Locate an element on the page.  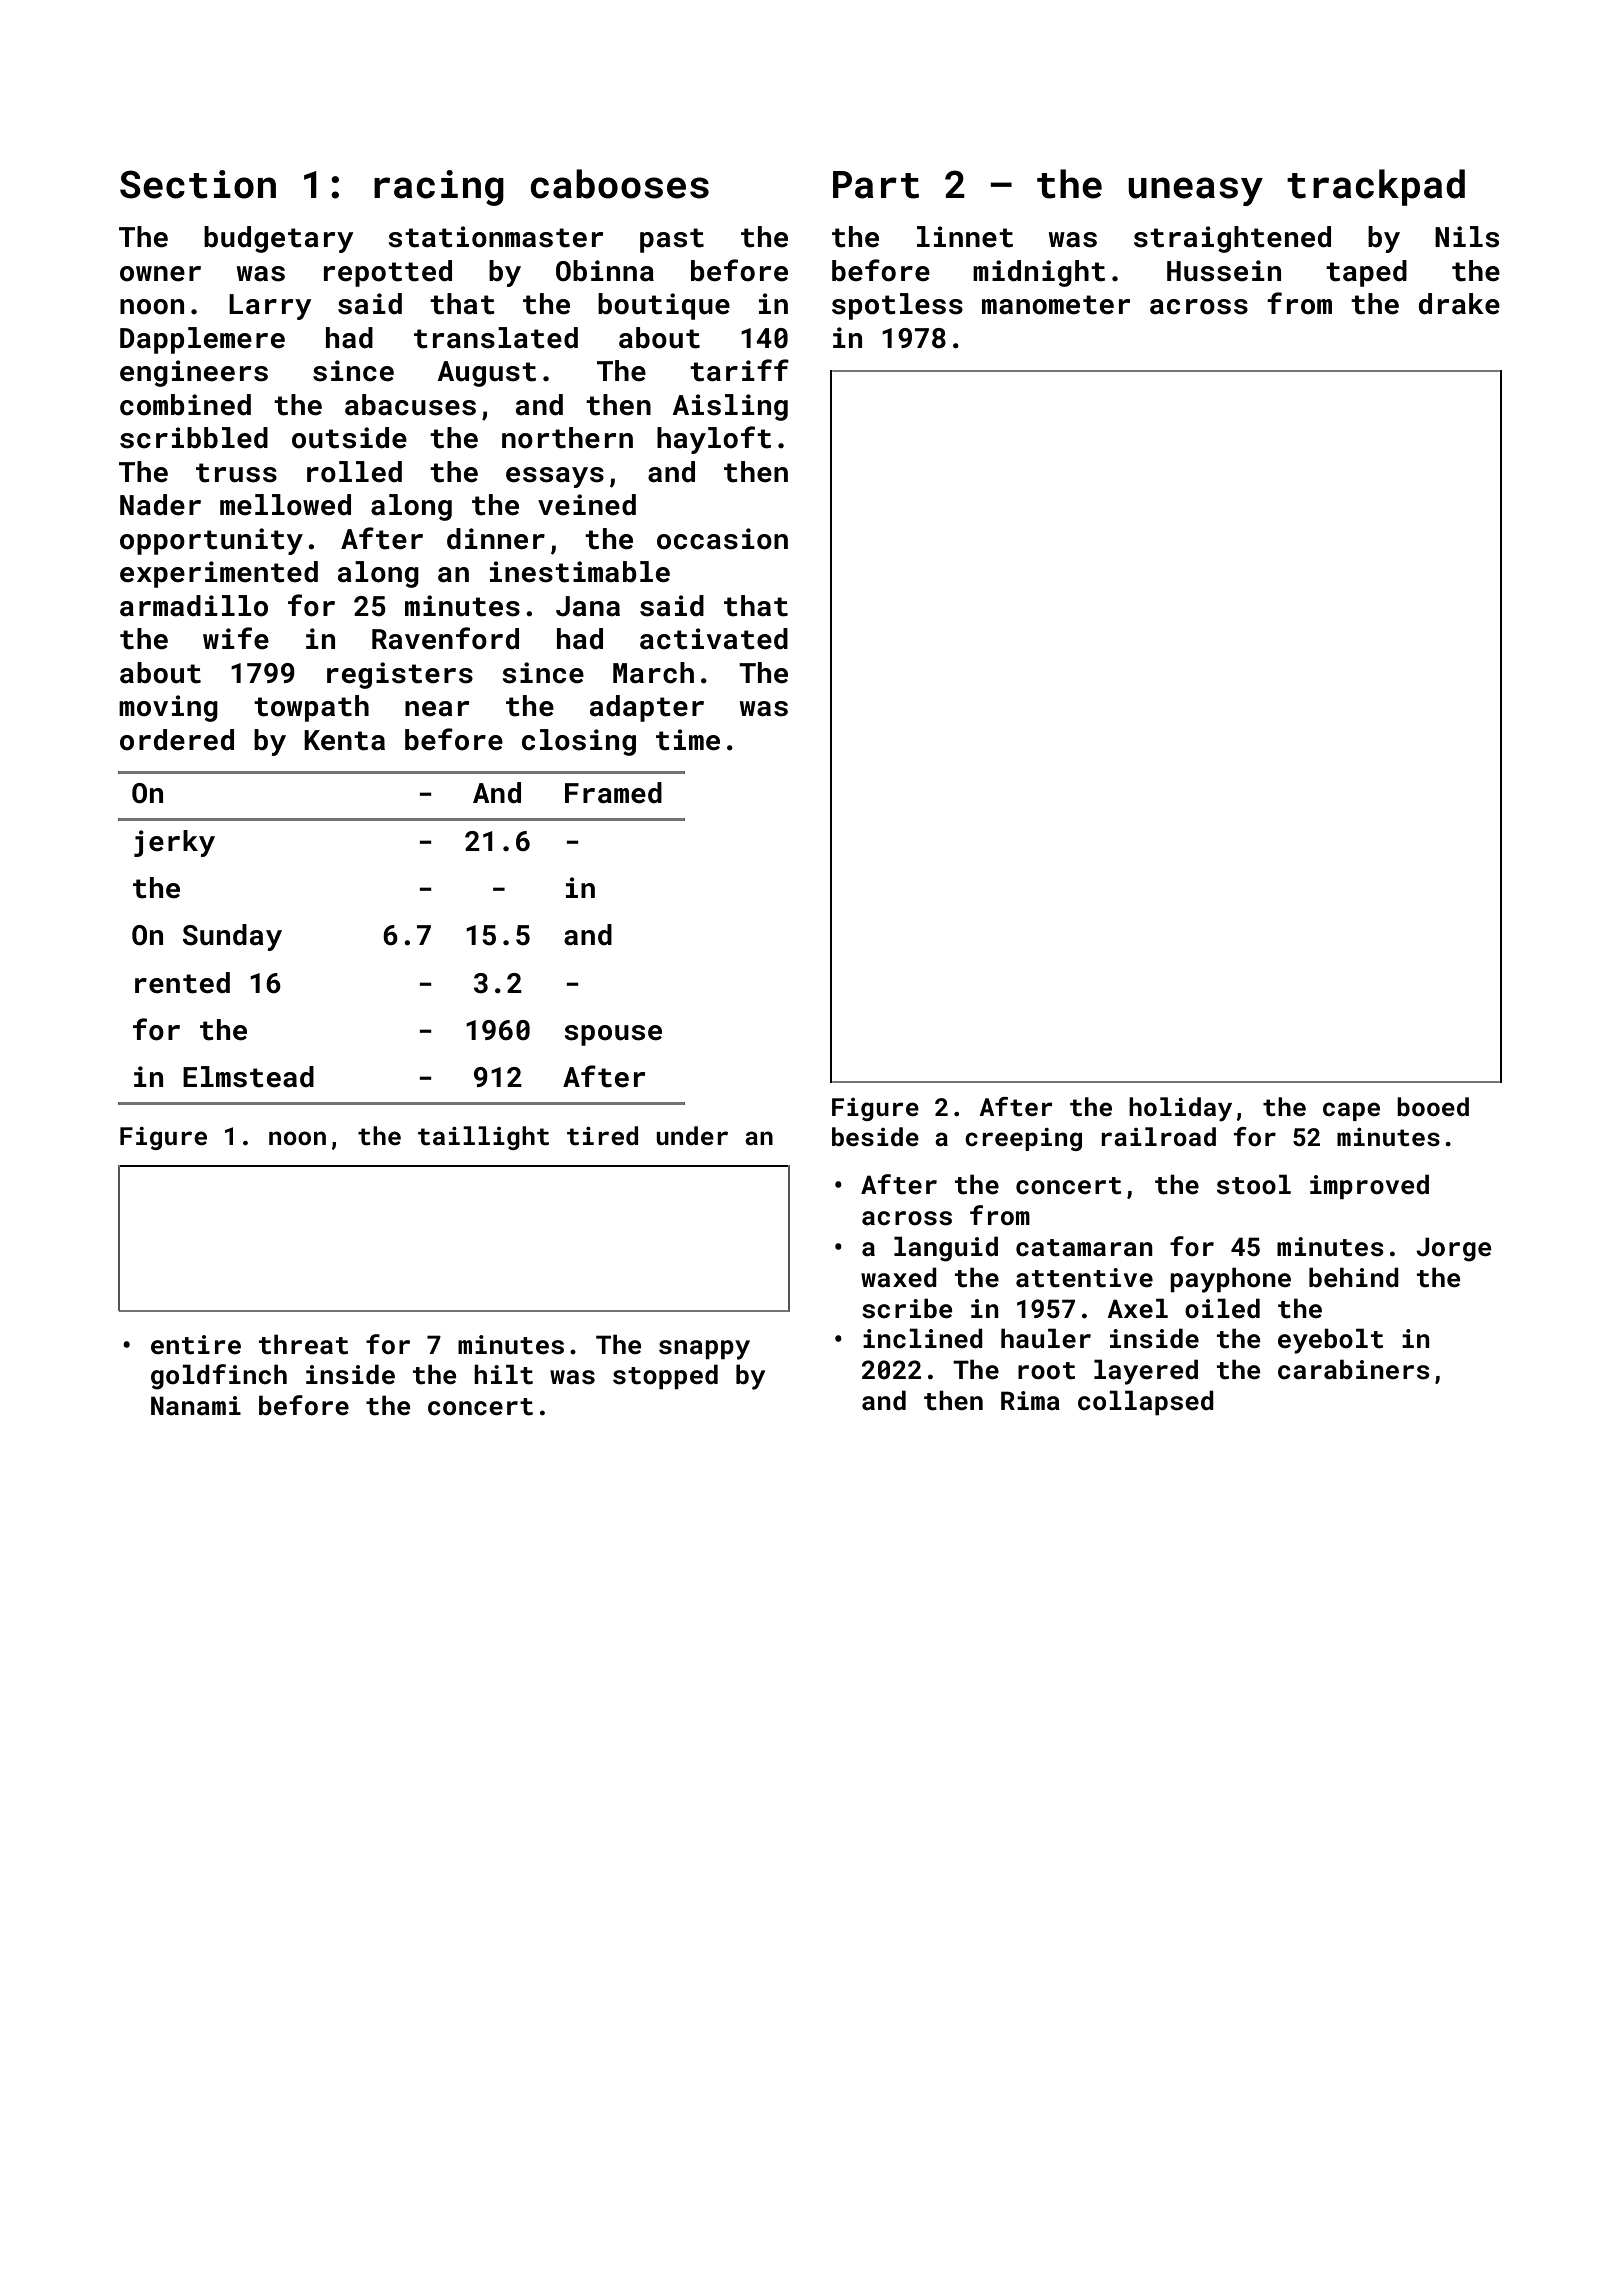
Nanami is located at coordinates (196, 1406).
